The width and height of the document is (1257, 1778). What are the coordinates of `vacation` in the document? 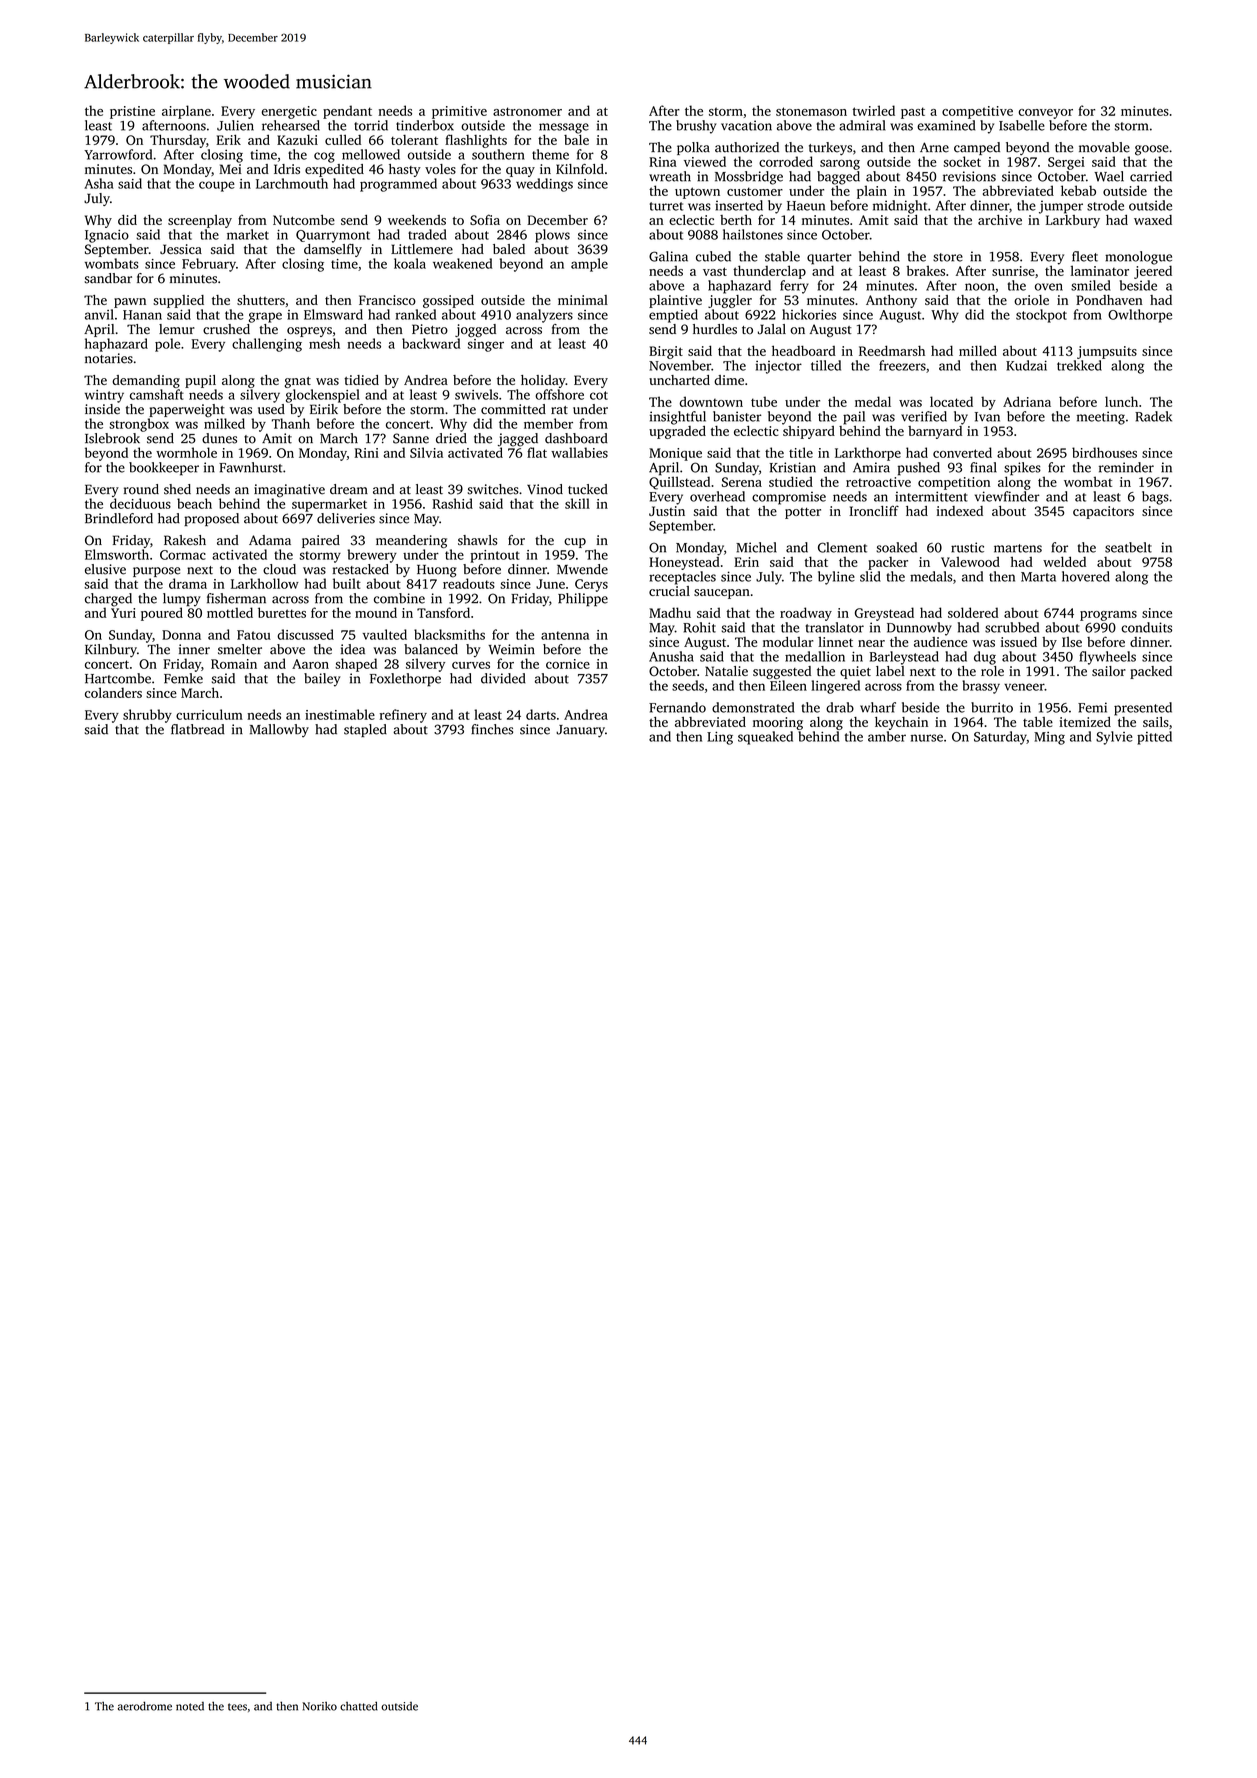 It's located at (746, 125).
